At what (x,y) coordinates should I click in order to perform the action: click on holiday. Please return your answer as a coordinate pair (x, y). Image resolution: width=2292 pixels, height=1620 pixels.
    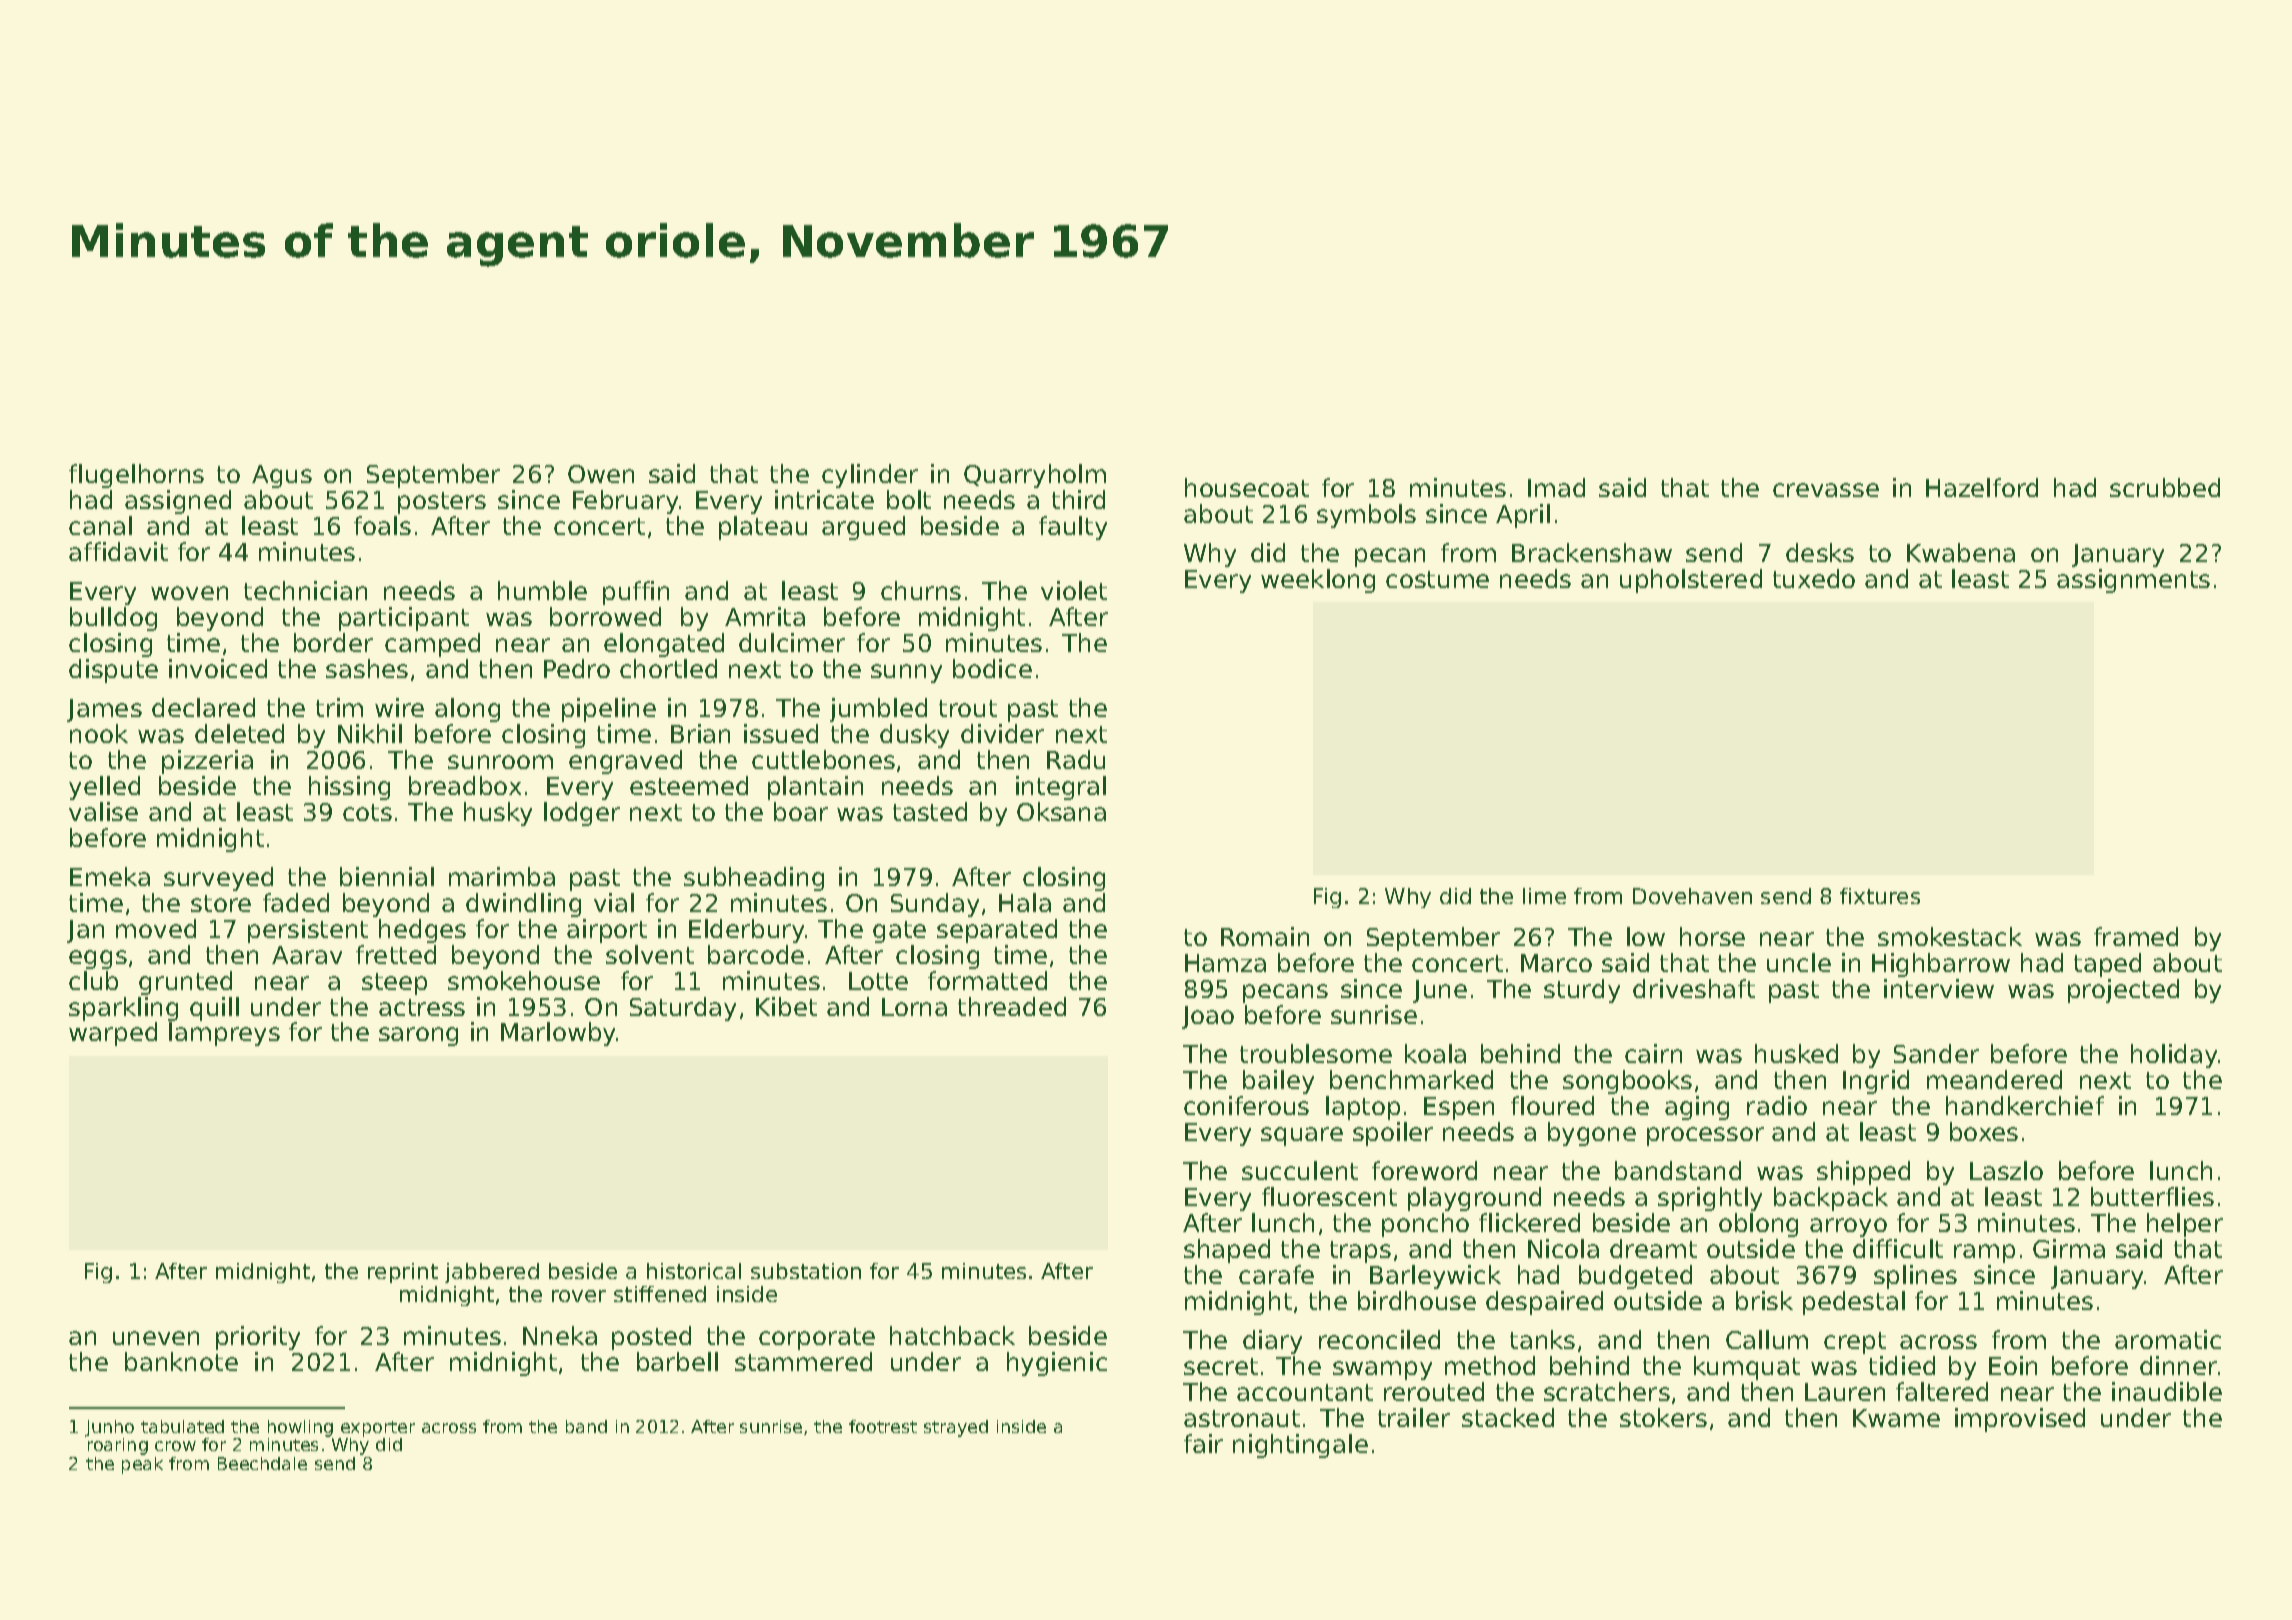
    Looking at the image, I should click on (2174, 1056).
